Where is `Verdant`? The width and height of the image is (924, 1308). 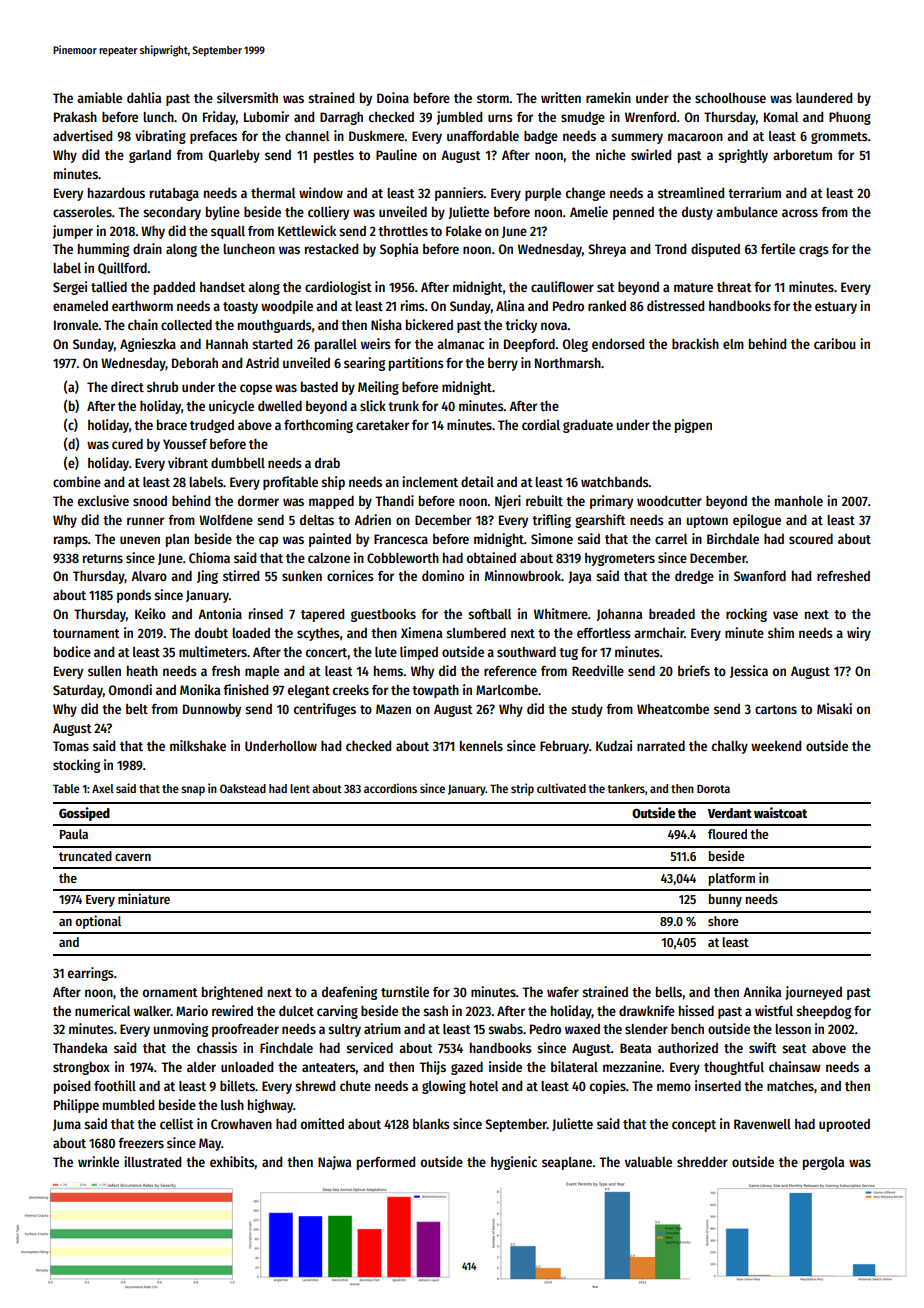 Verdant is located at coordinates (730, 813).
